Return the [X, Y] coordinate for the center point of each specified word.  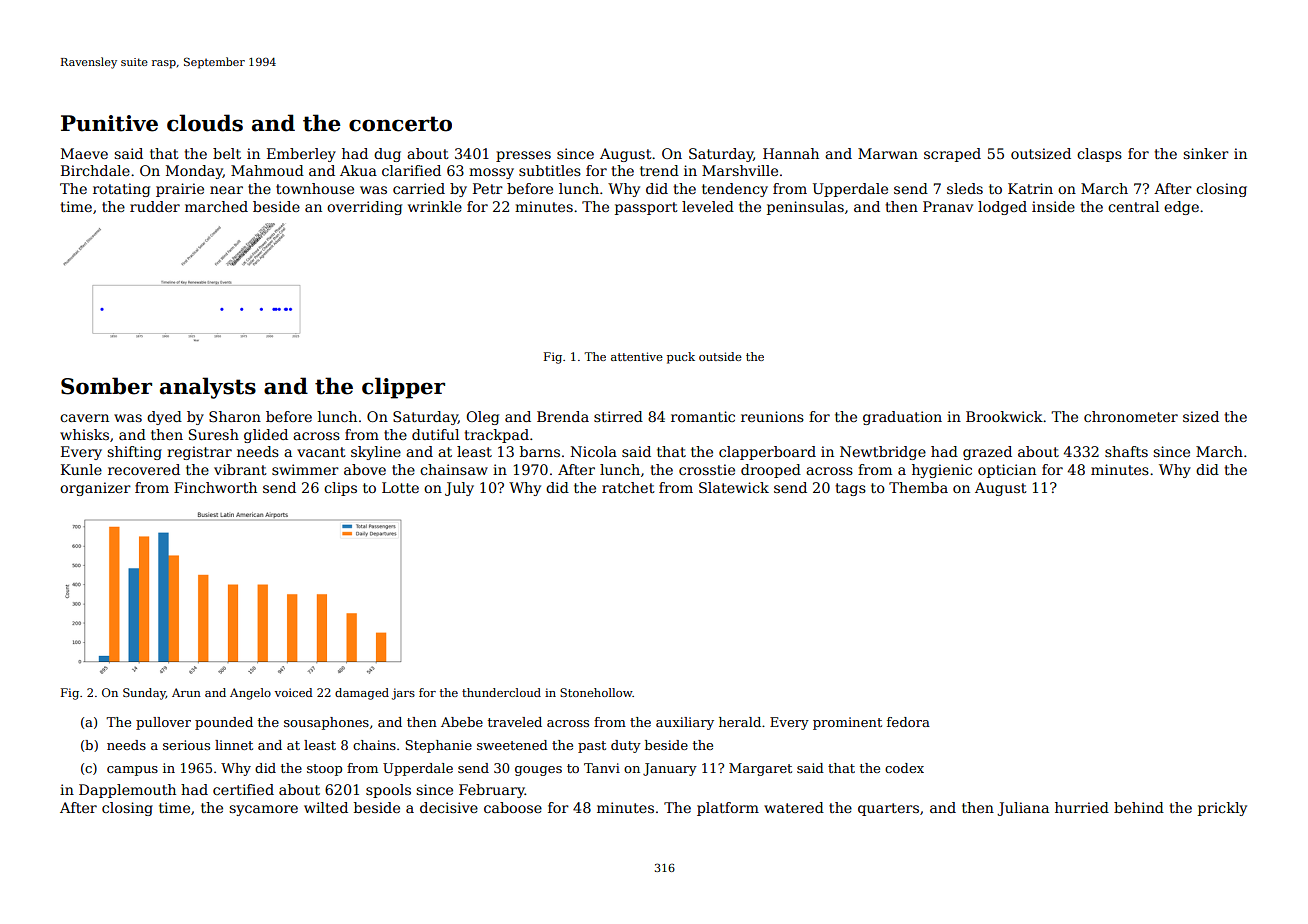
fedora [908, 722]
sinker [1206, 153]
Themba [918, 487]
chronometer [1131, 416]
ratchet [628, 487]
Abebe [462, 722]
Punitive [109, 123]
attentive [637, 356]
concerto [400, 124]
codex [904, 768]
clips [340, 489]
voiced [294, 692]
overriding [364, 208]
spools [388, 791]
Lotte [400, 487]
